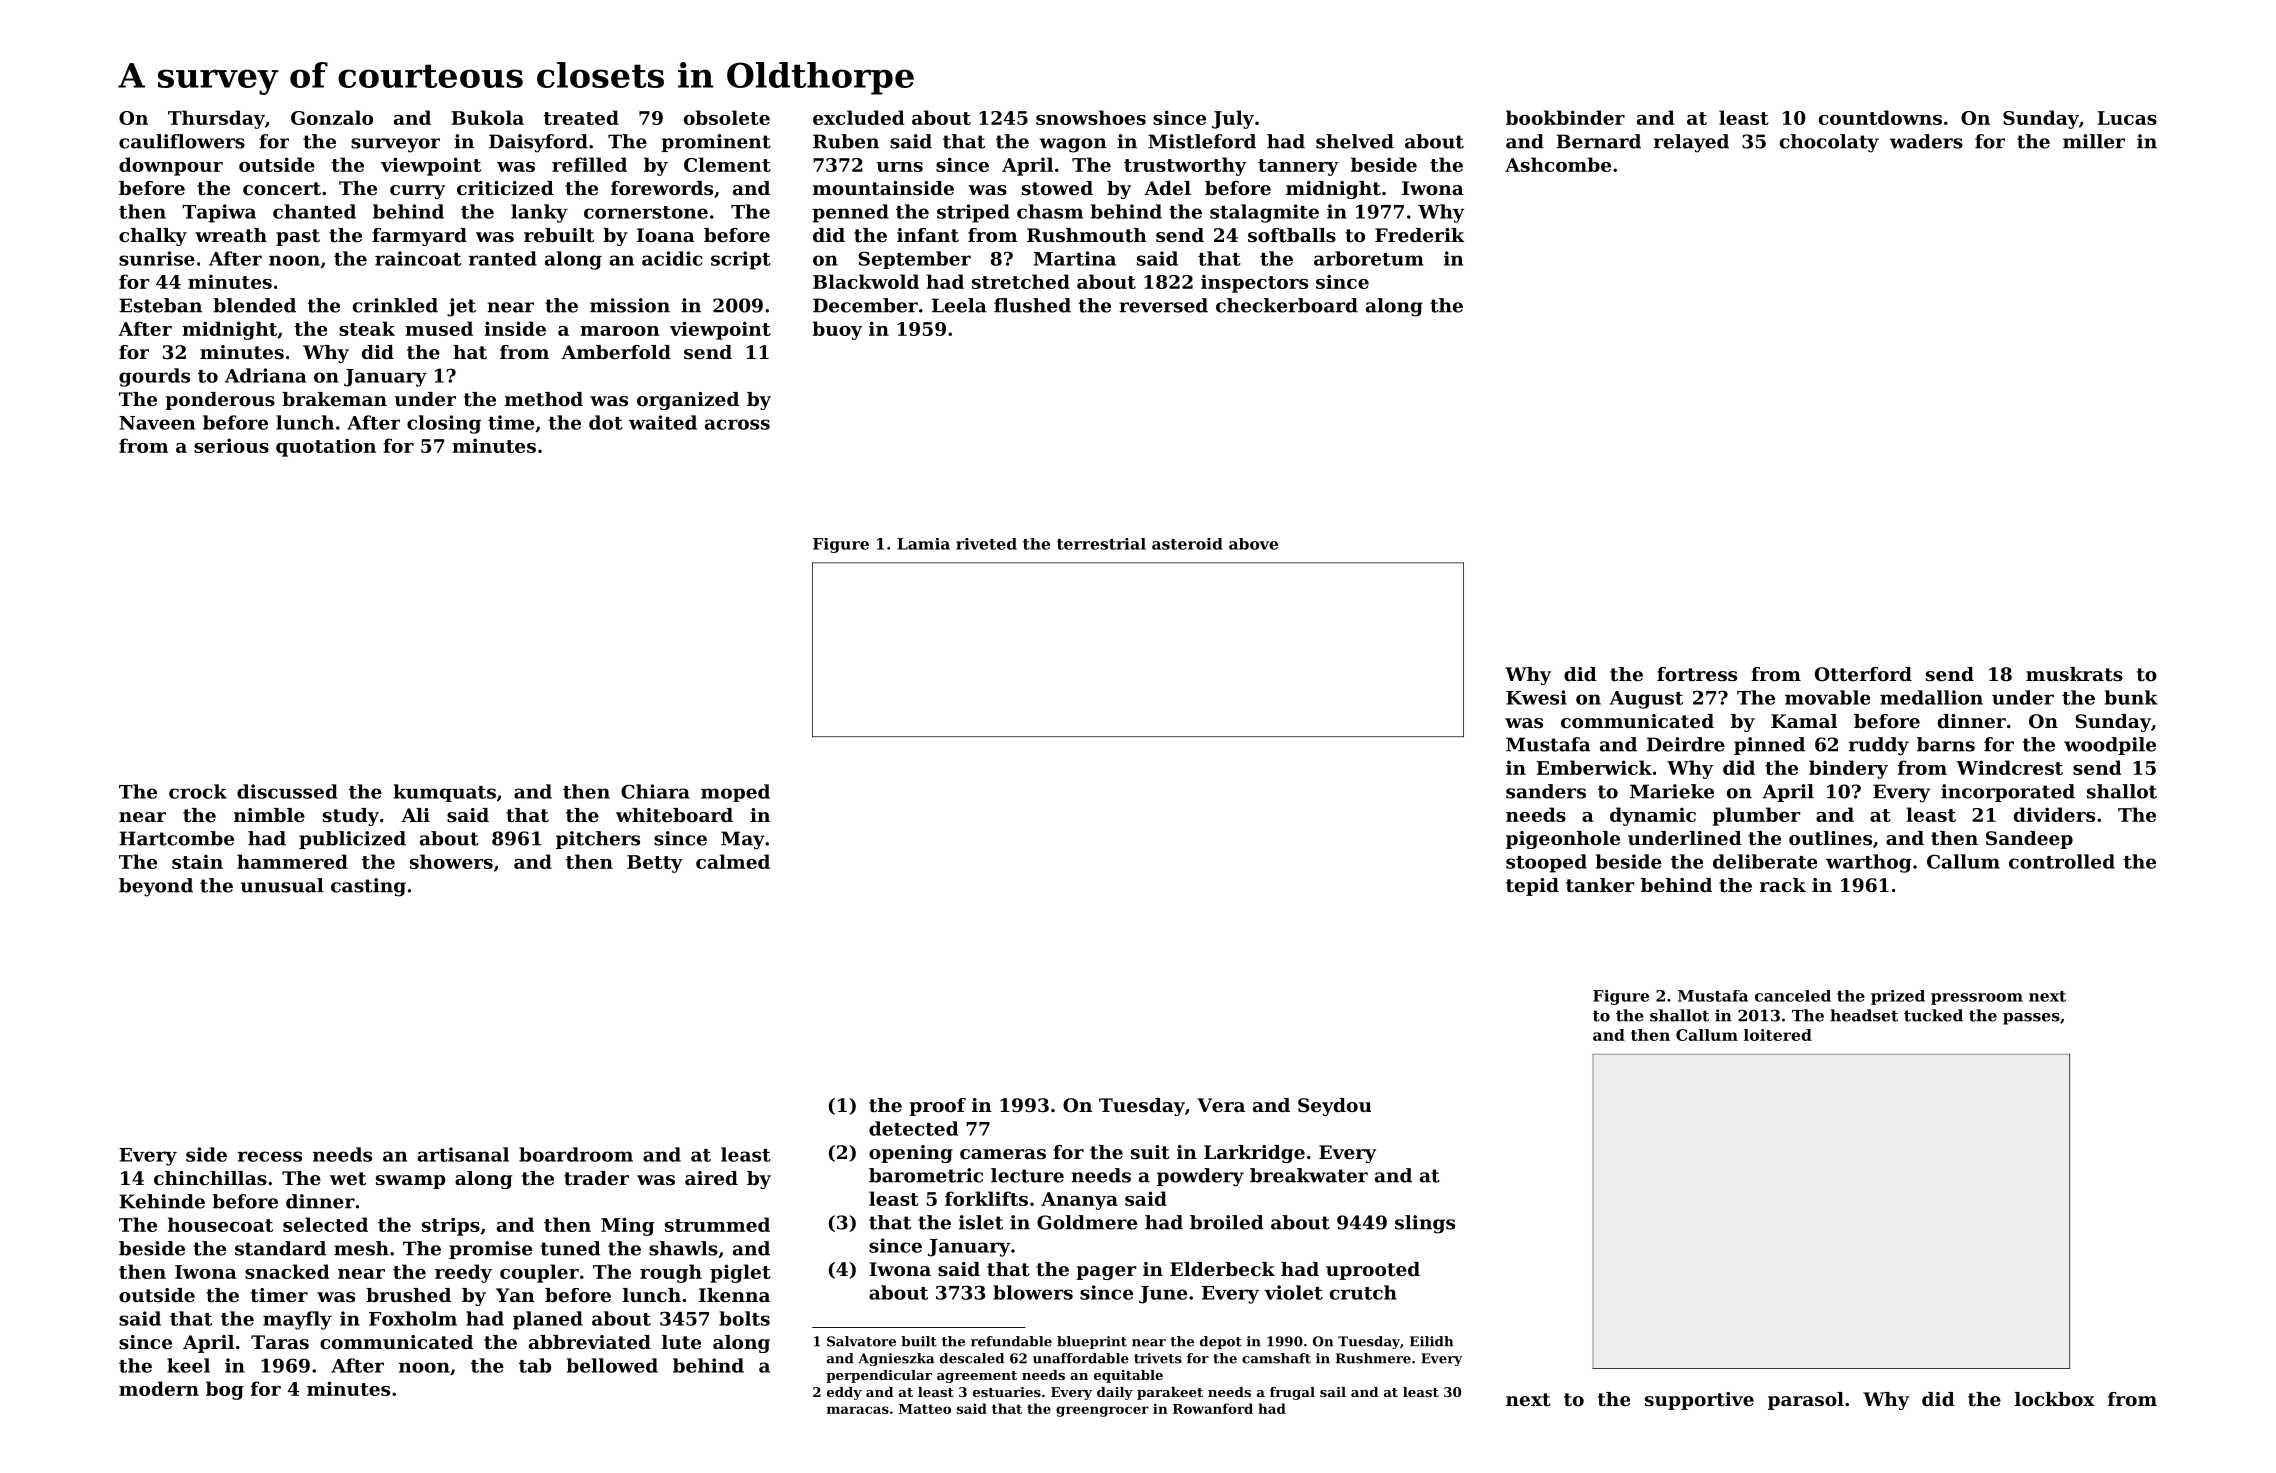  Describe the element at coordinates (915, 260) in the screenshot. I see `September` at that location.
